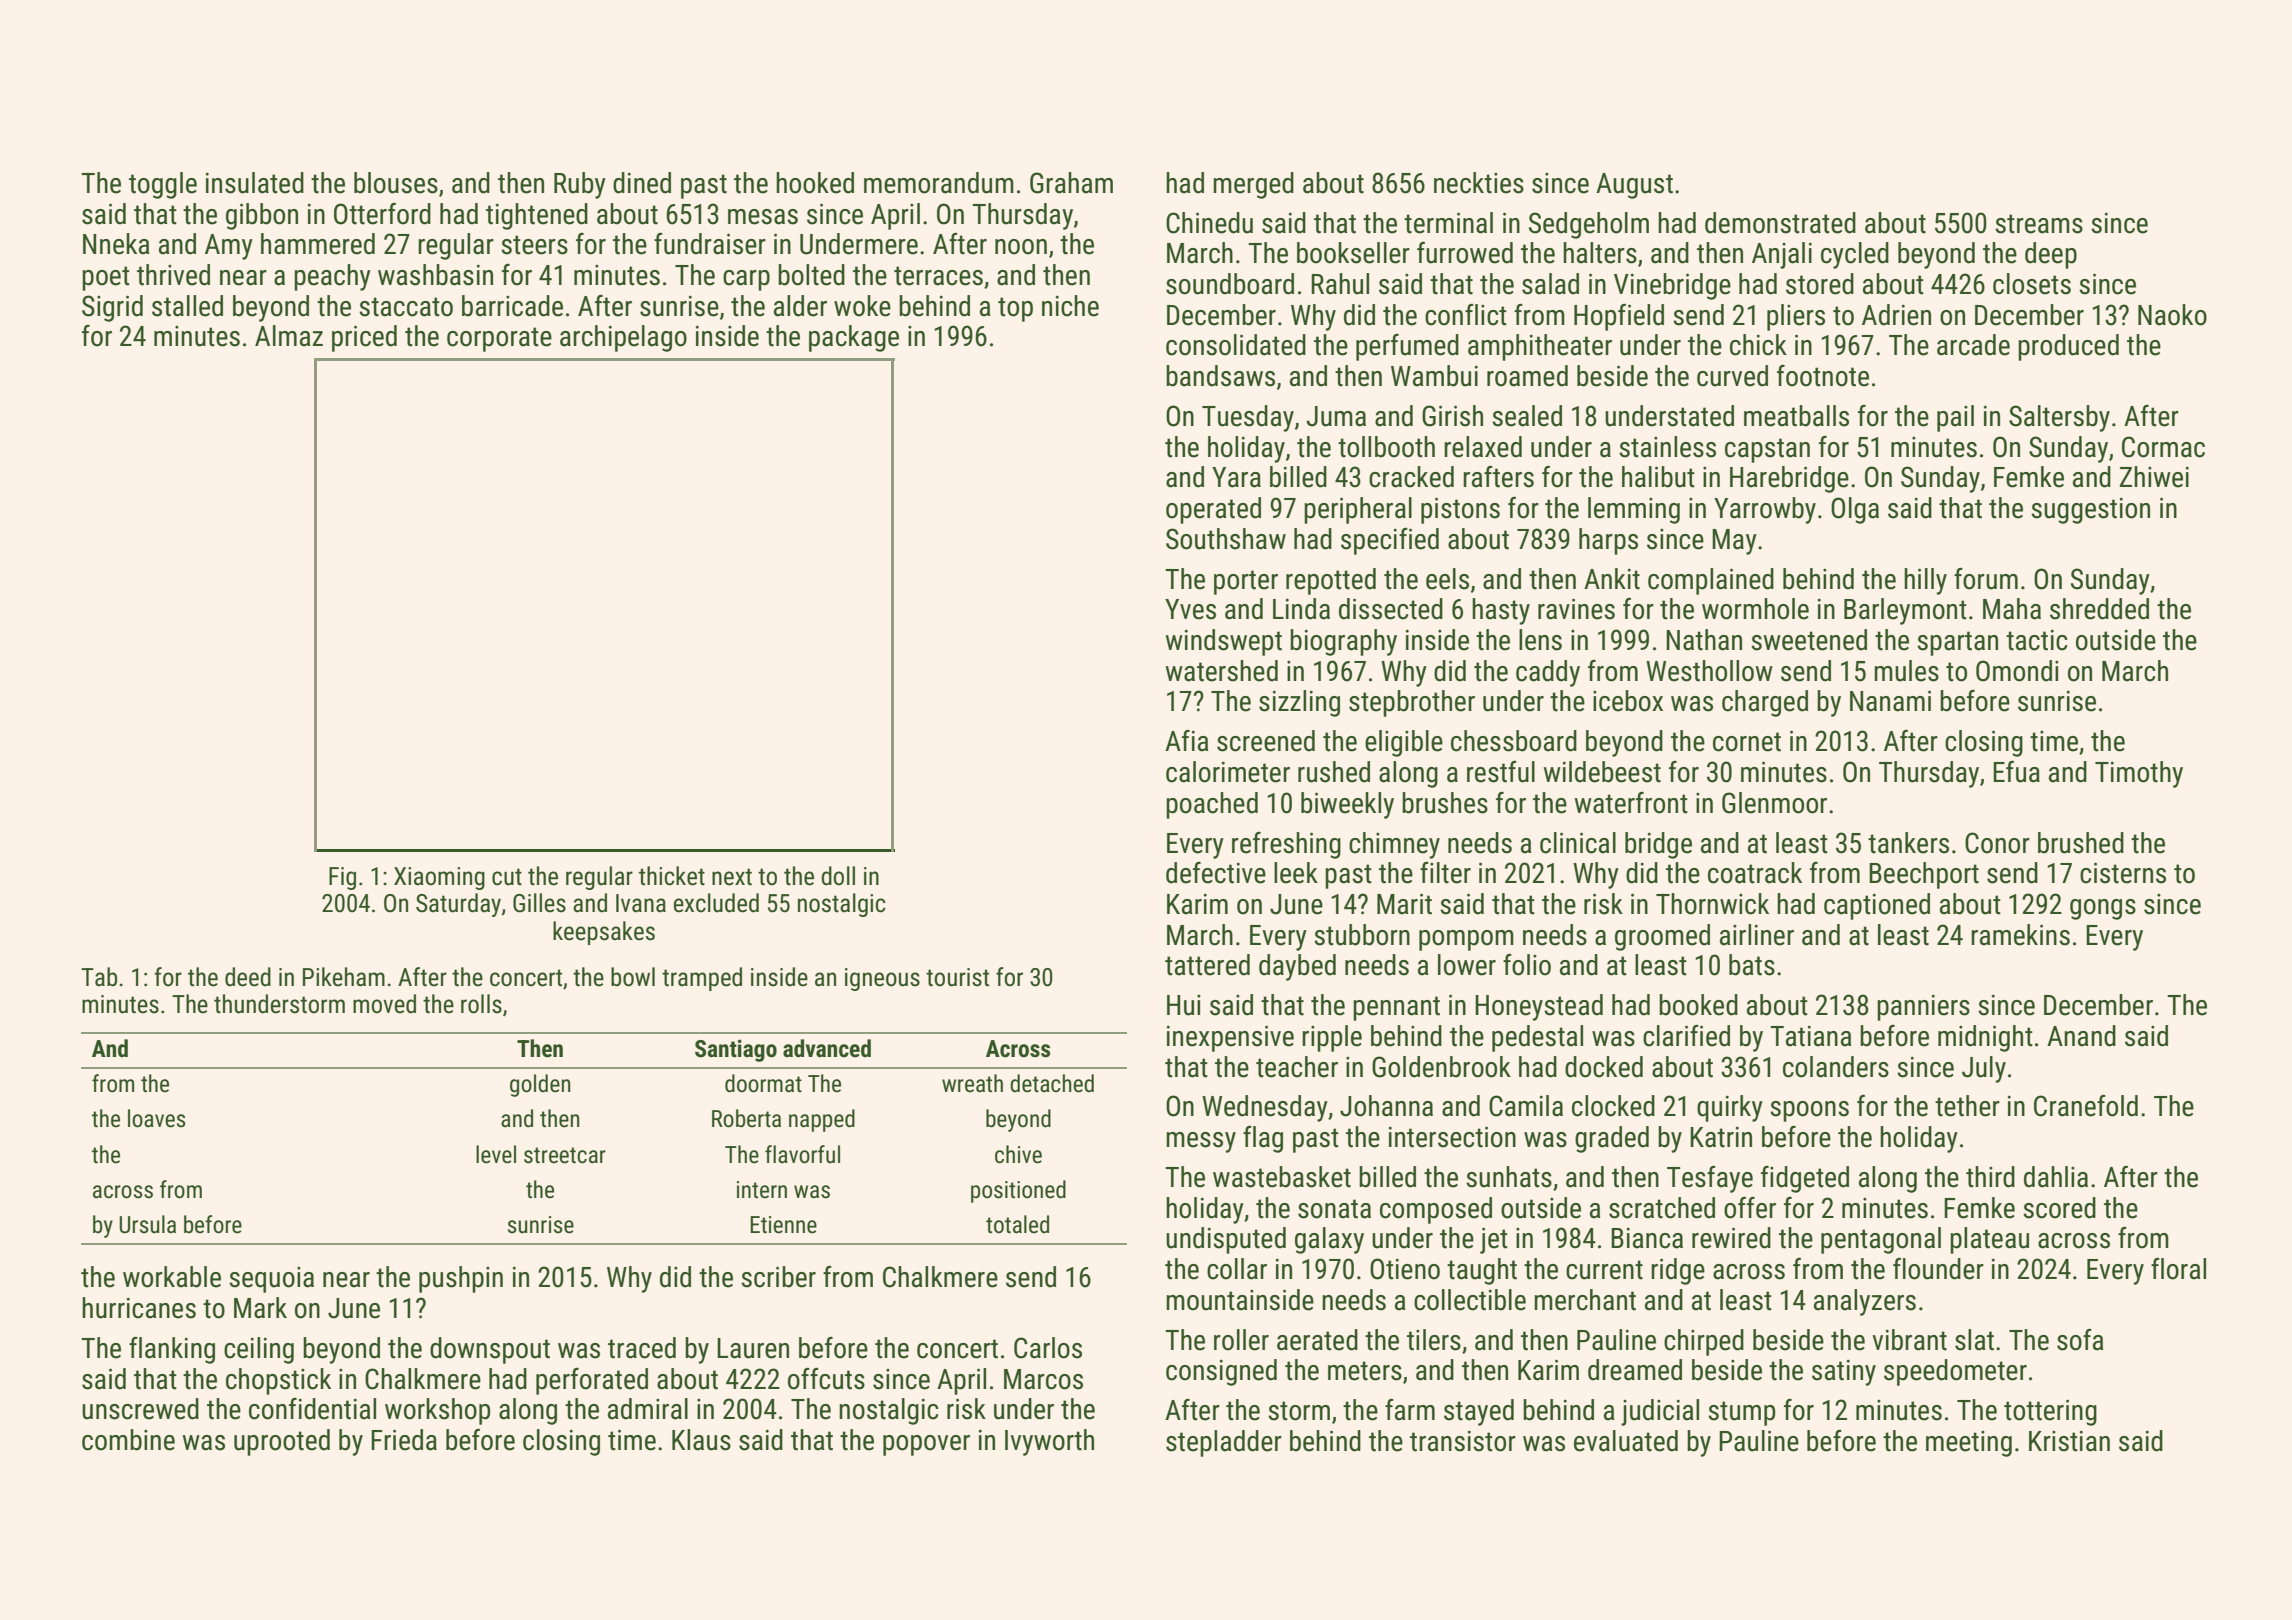  What do you see at coordinates (1634, 186) in the image?
I see `August` at bounding box center [1634, 186].
